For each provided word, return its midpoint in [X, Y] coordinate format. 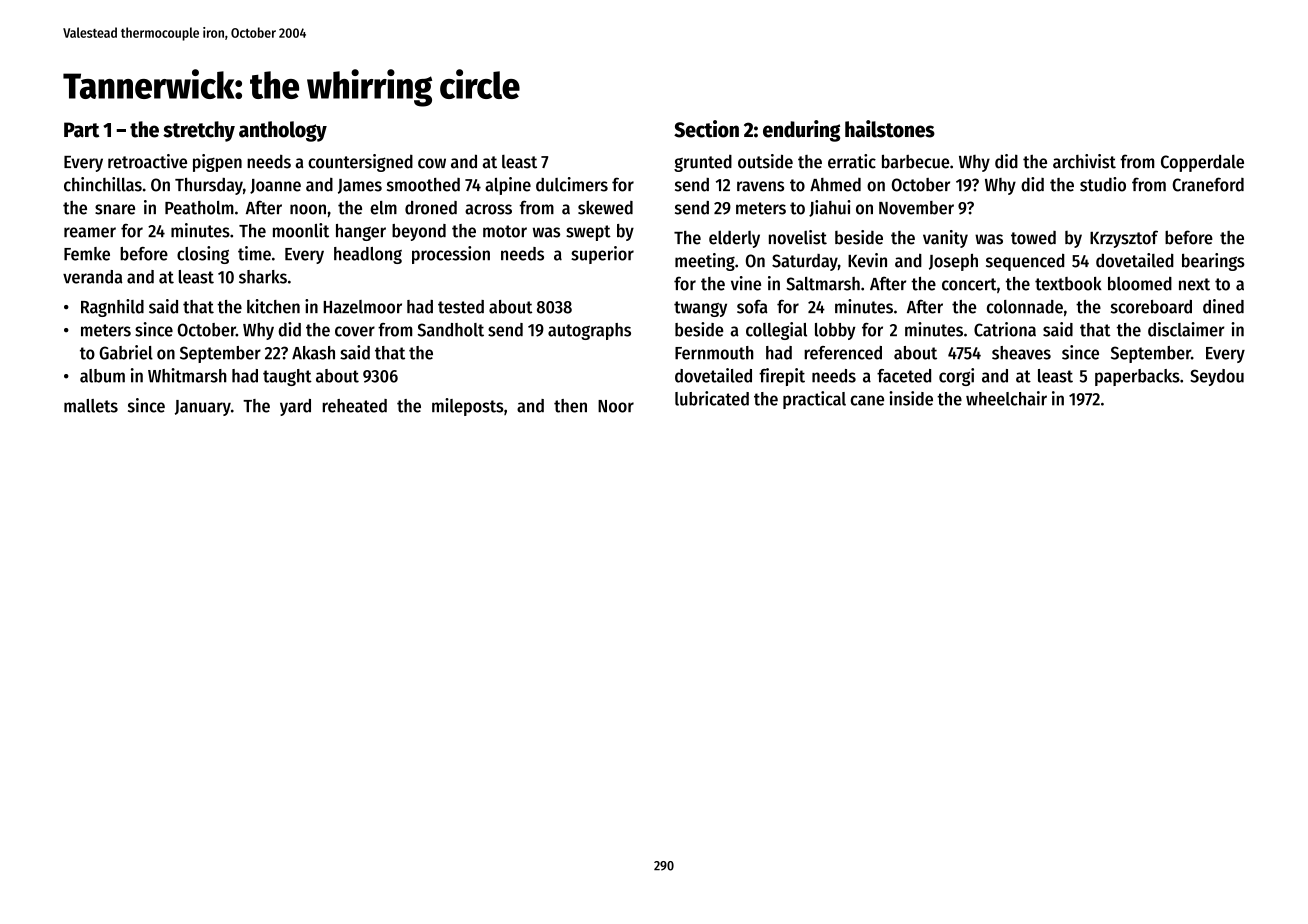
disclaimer [1186, 329]
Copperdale [1202, 163]
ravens [760, 186]
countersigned [360, 163]
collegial [776, 331]
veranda [92, 277]
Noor [616, 406]
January [203, 408]
